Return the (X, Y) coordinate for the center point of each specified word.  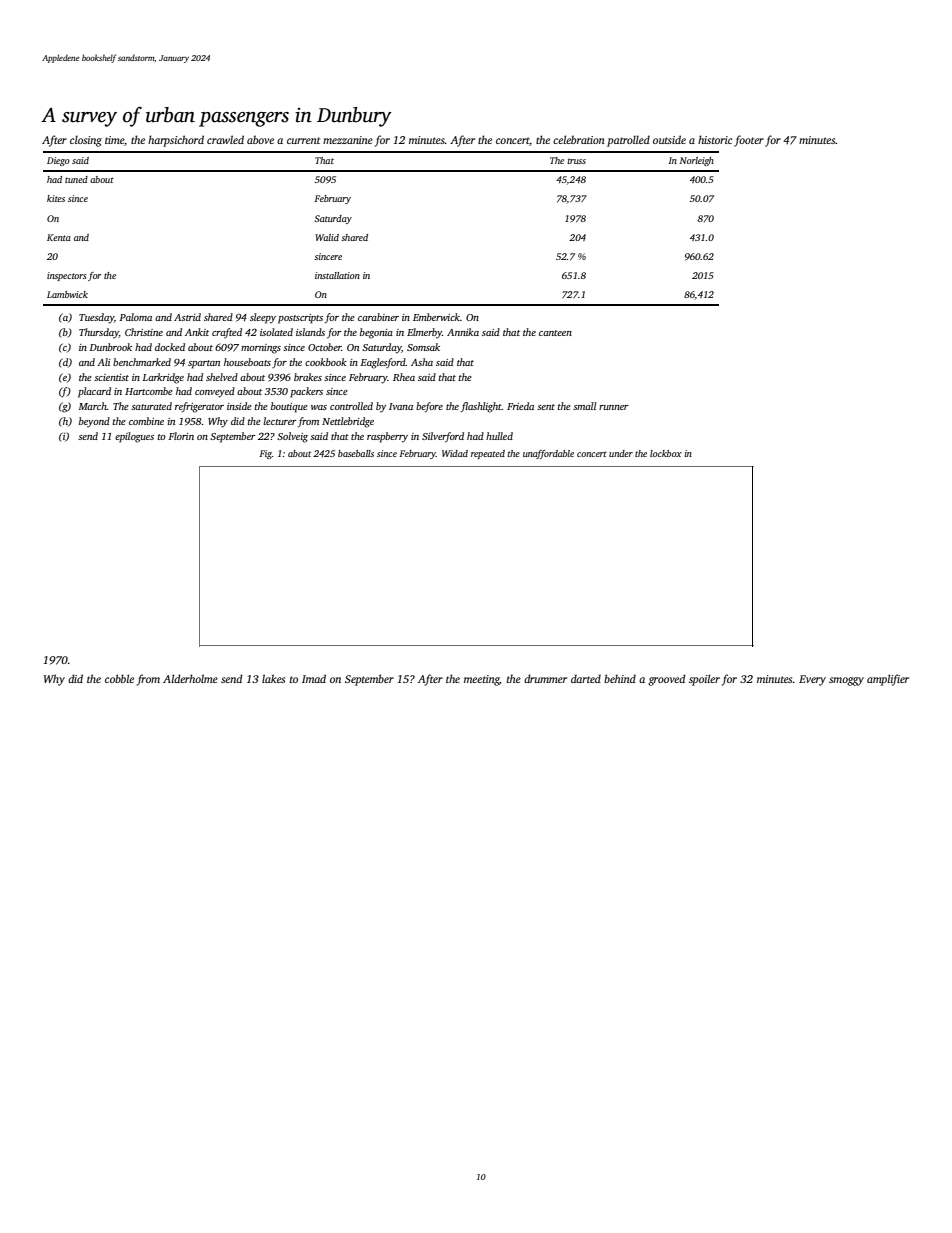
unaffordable (548, 454)
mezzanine (348, 140)
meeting (482, 680)
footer (749, 141)
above (260, 139)
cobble (119, 678)
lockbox (666, 453)
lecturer (280, 421)
